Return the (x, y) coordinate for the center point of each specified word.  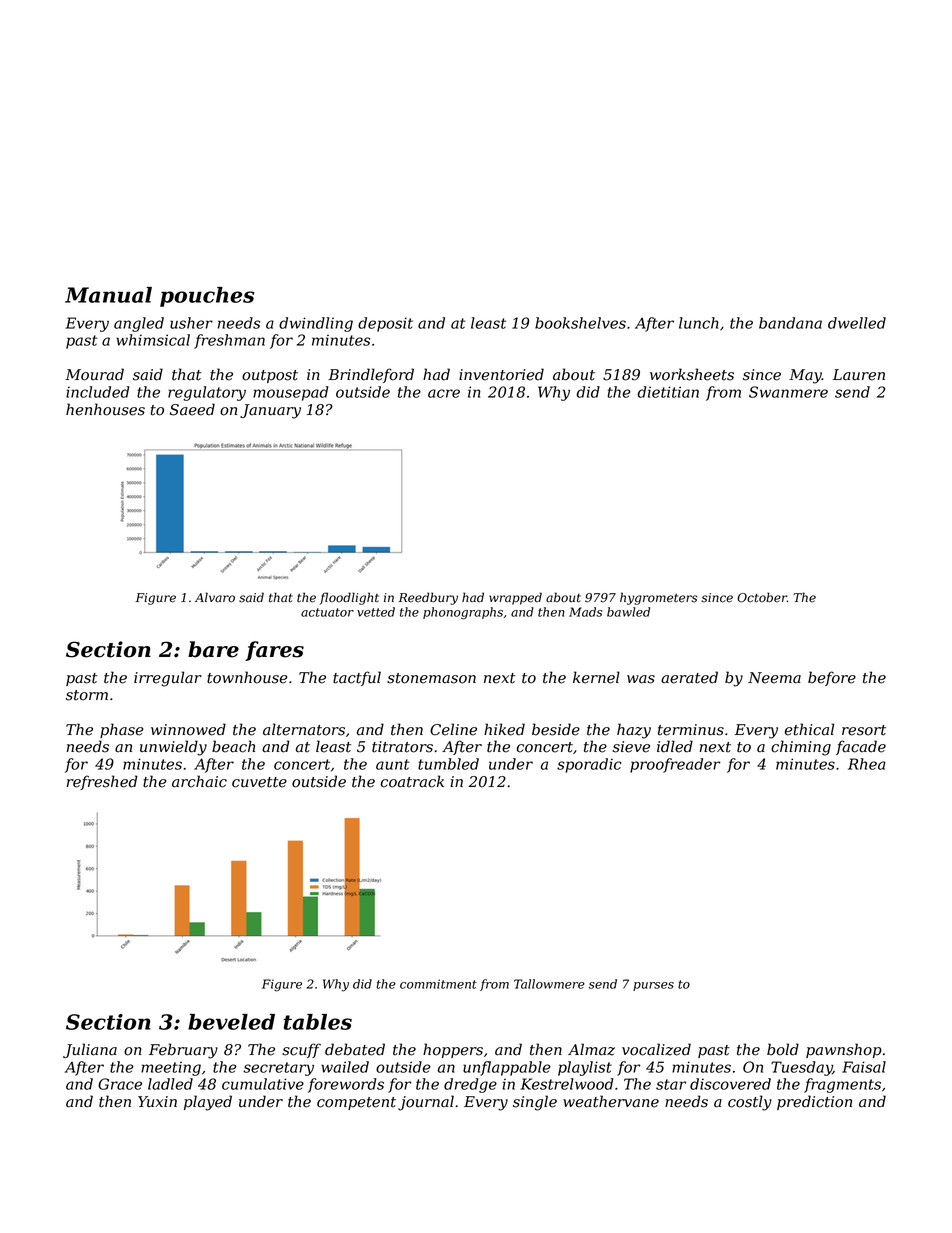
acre (444, 393)
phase (122, 730)
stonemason (431, 678)
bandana (790, 323)
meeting (171, 1068)
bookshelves (580, 323)
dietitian (668, 392)
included (97, 392)
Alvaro (215, 597)
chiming (801, 748)
